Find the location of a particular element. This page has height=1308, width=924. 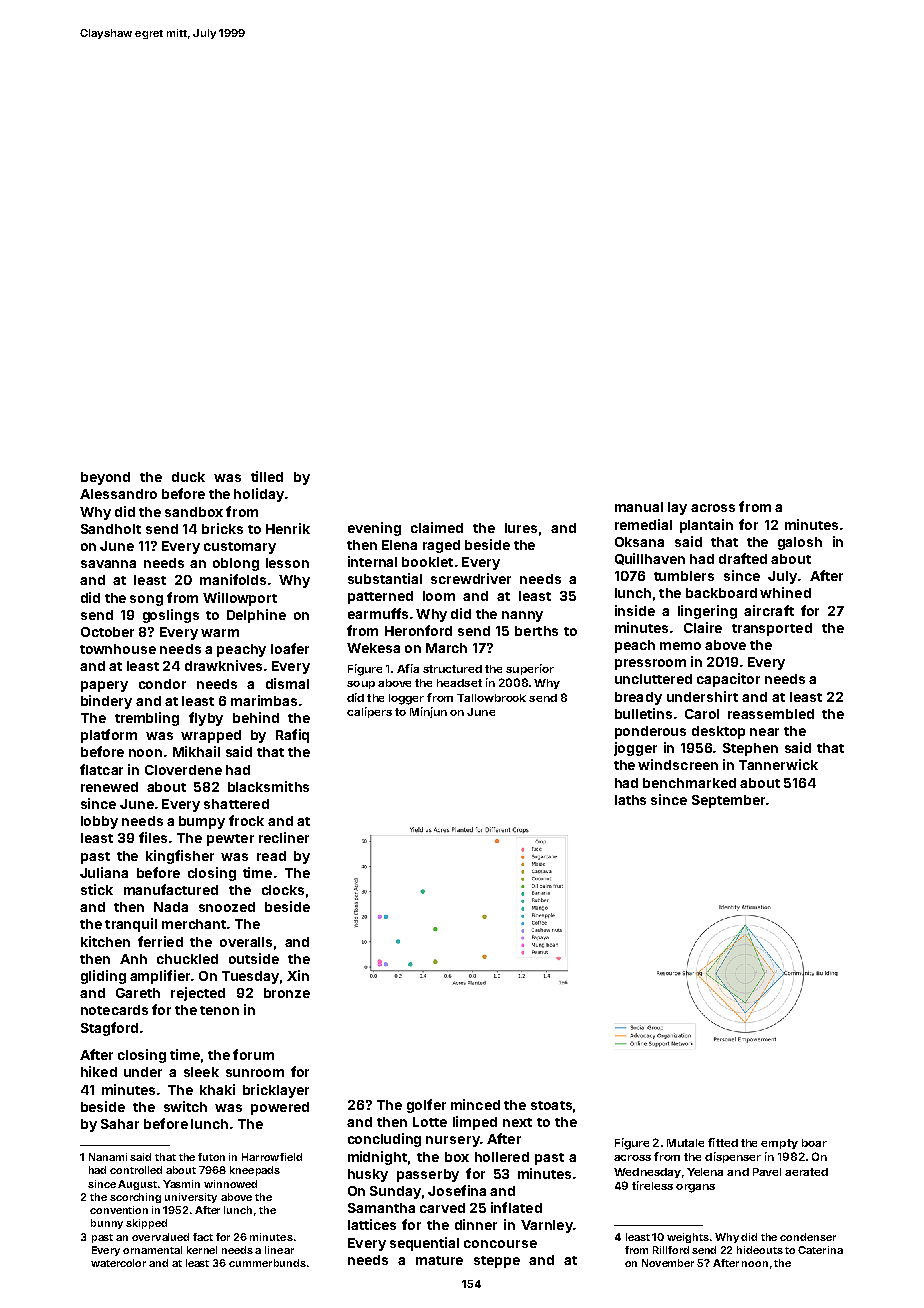

merchant is located at coordinates (194, 924).
